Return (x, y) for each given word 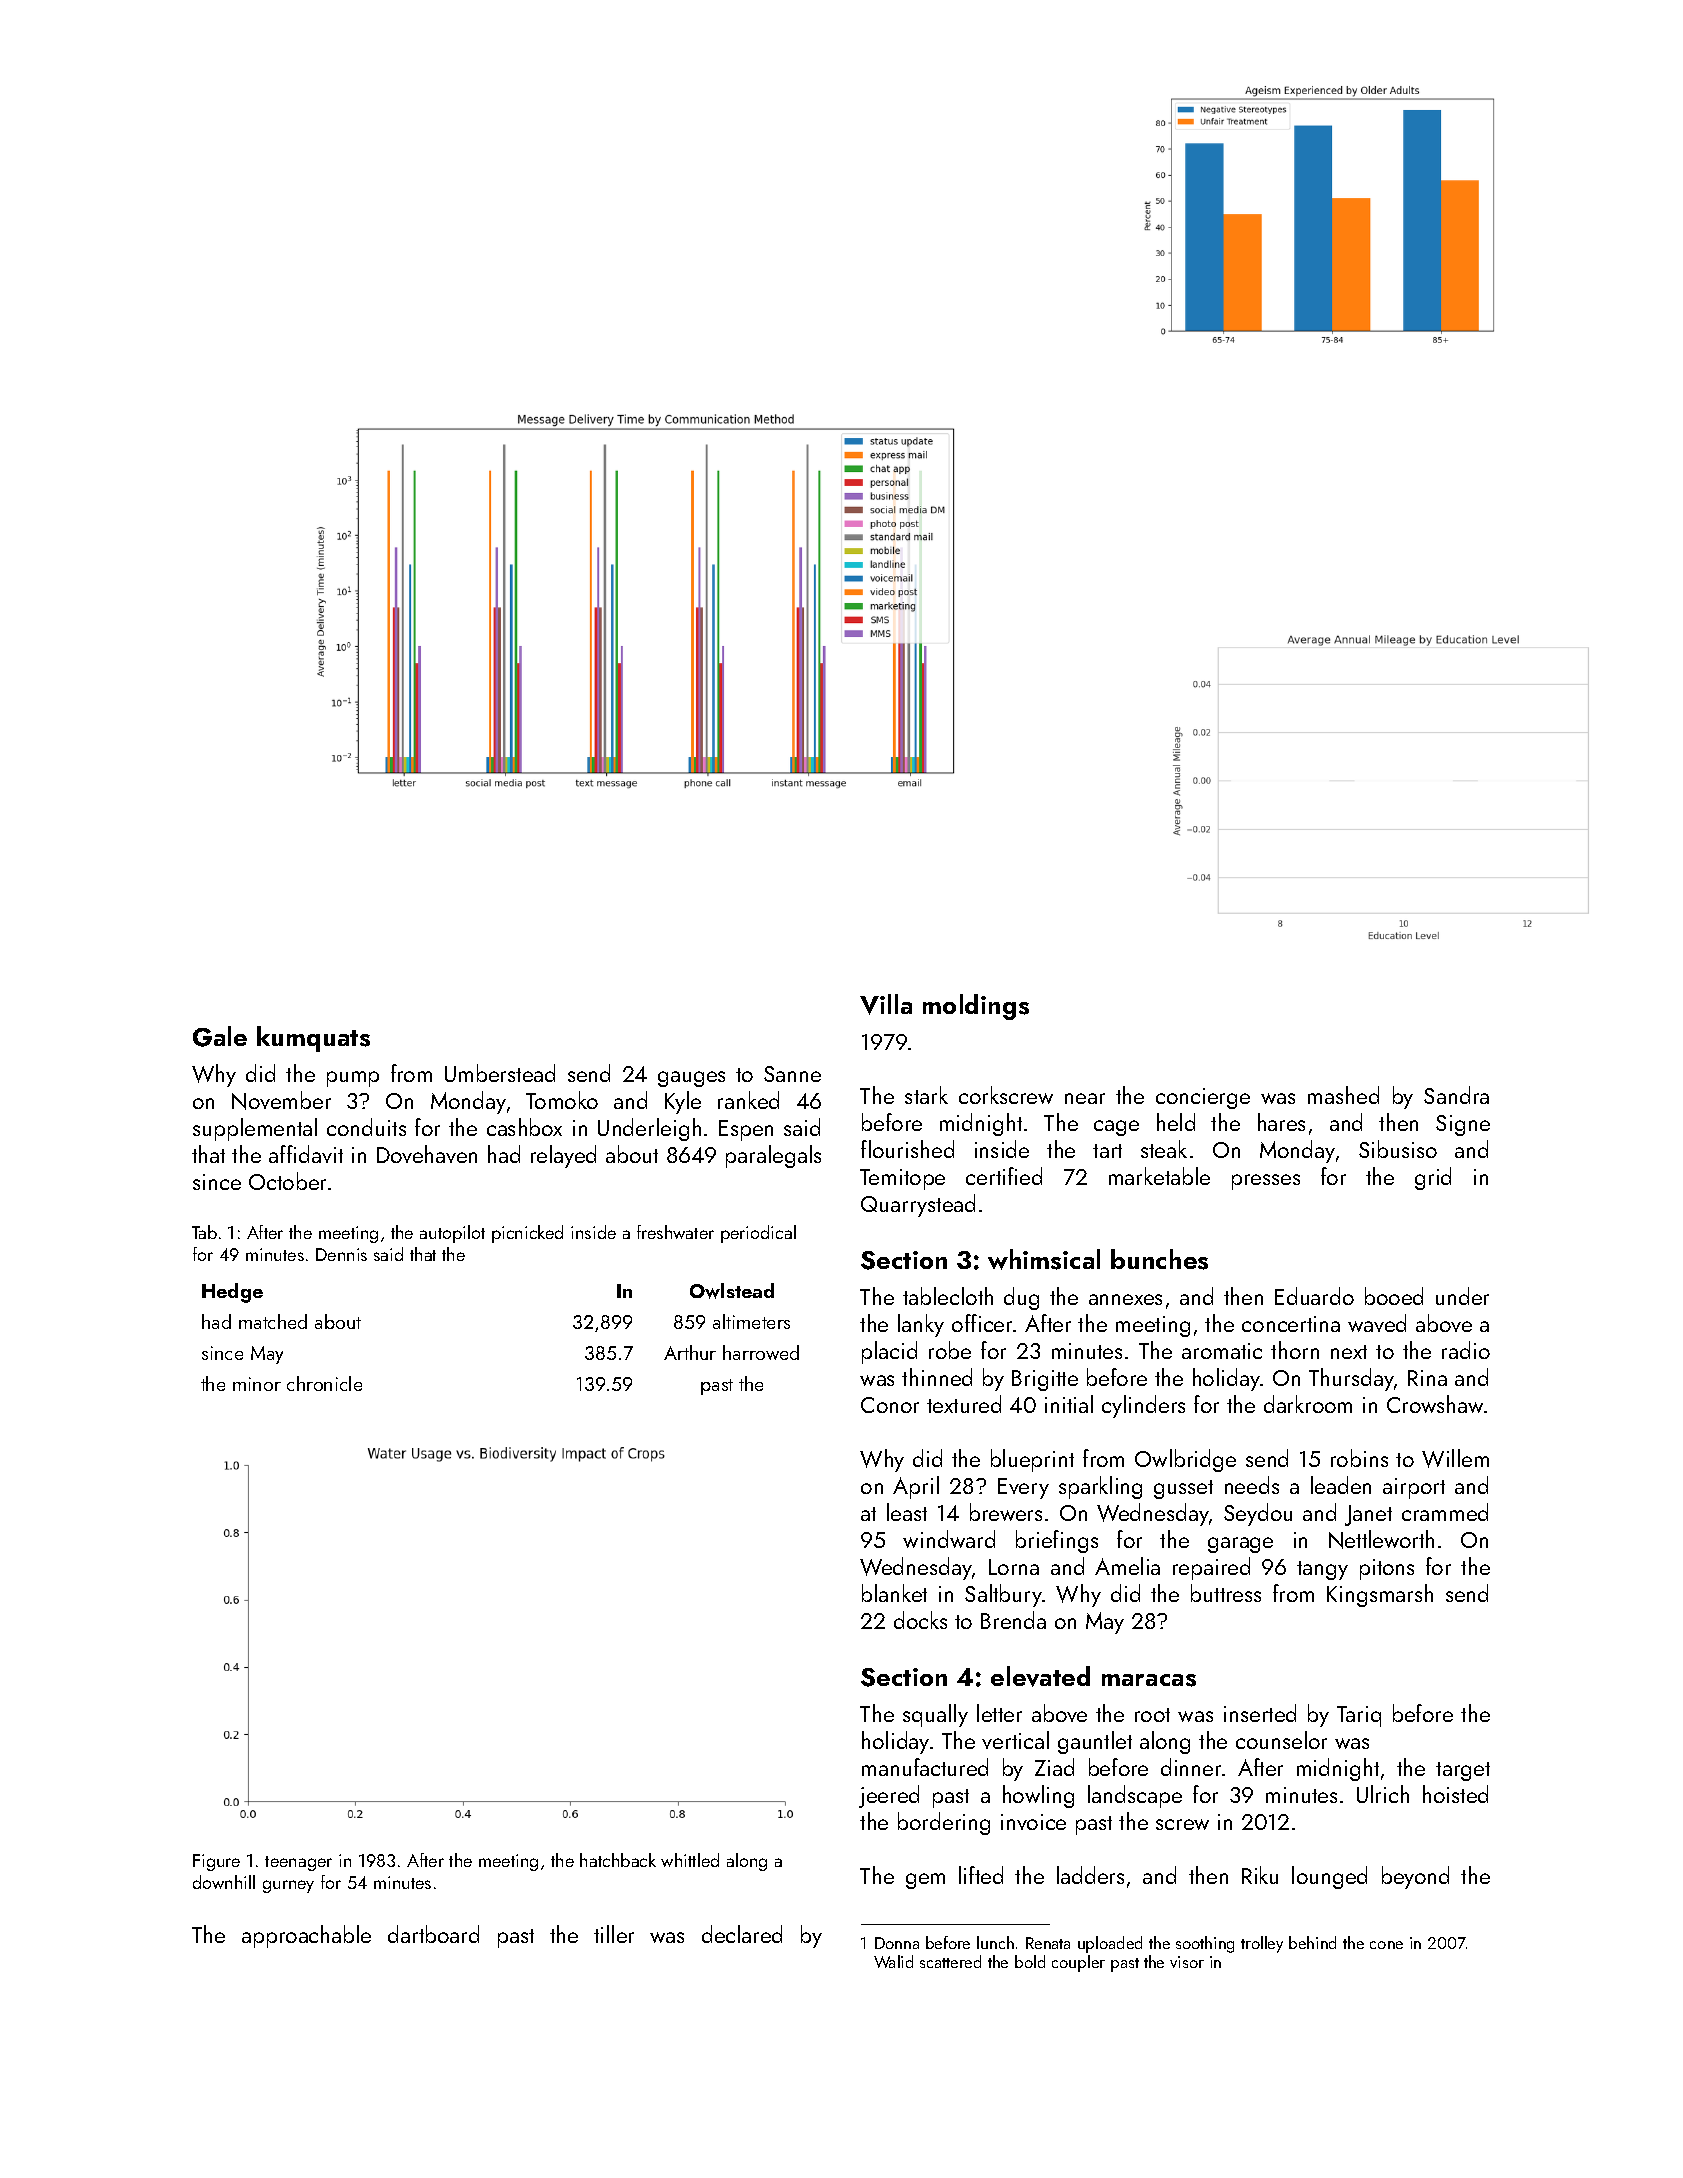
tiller (614, 1934)
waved (1377, 1323)
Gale (220, 1036)
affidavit (306, 1154)
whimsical (1044, 1259)
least (907, 1512)
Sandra (1456, 1095)
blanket (894, 1593)
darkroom (1308, 1404)
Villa (886, 1004)
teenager (298, 1863)
